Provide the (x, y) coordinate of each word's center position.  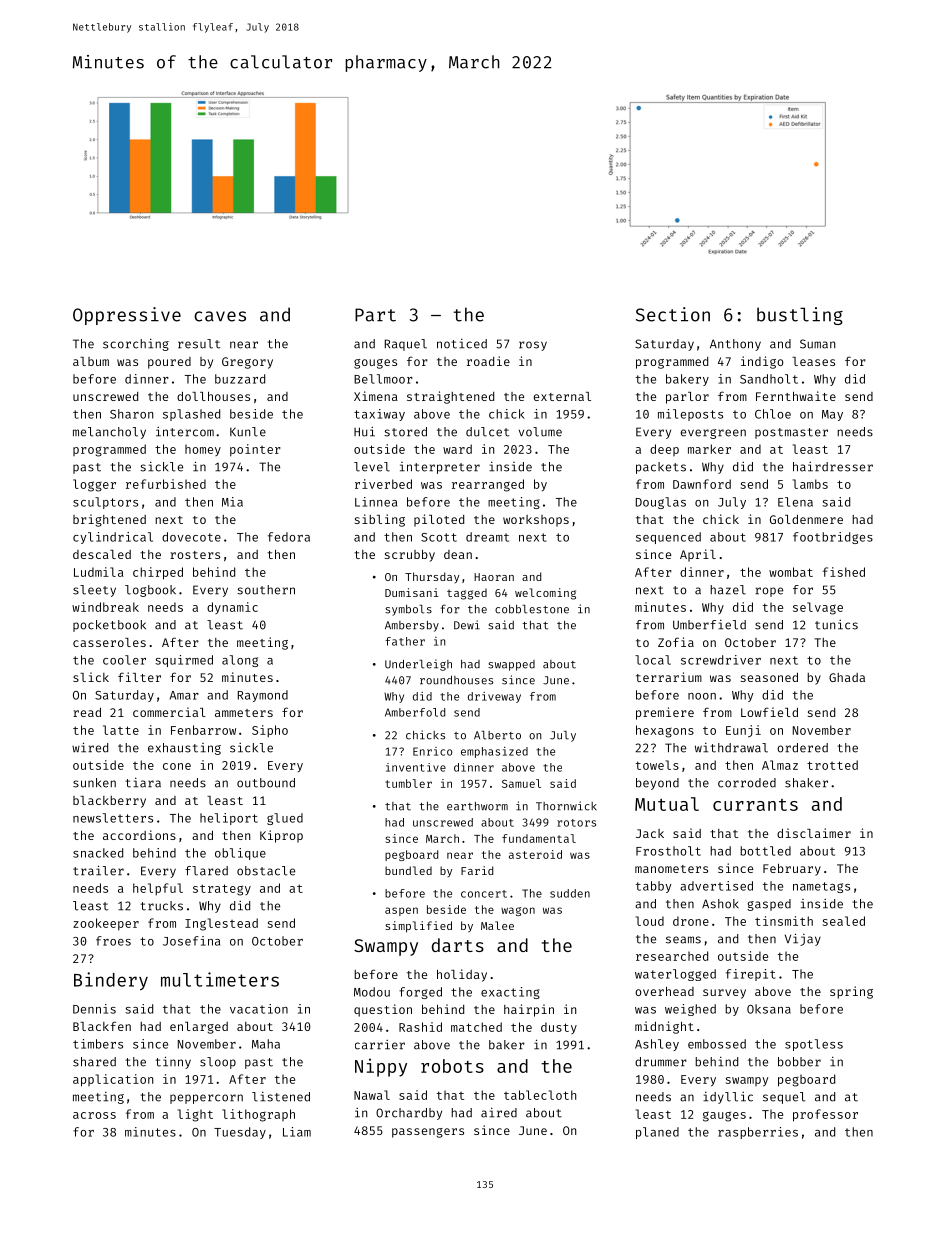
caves (220, 316)
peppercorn (206, 1099)
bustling (800, 316)
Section (673, 314)
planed (657, 1133)
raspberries (758, 1133)
